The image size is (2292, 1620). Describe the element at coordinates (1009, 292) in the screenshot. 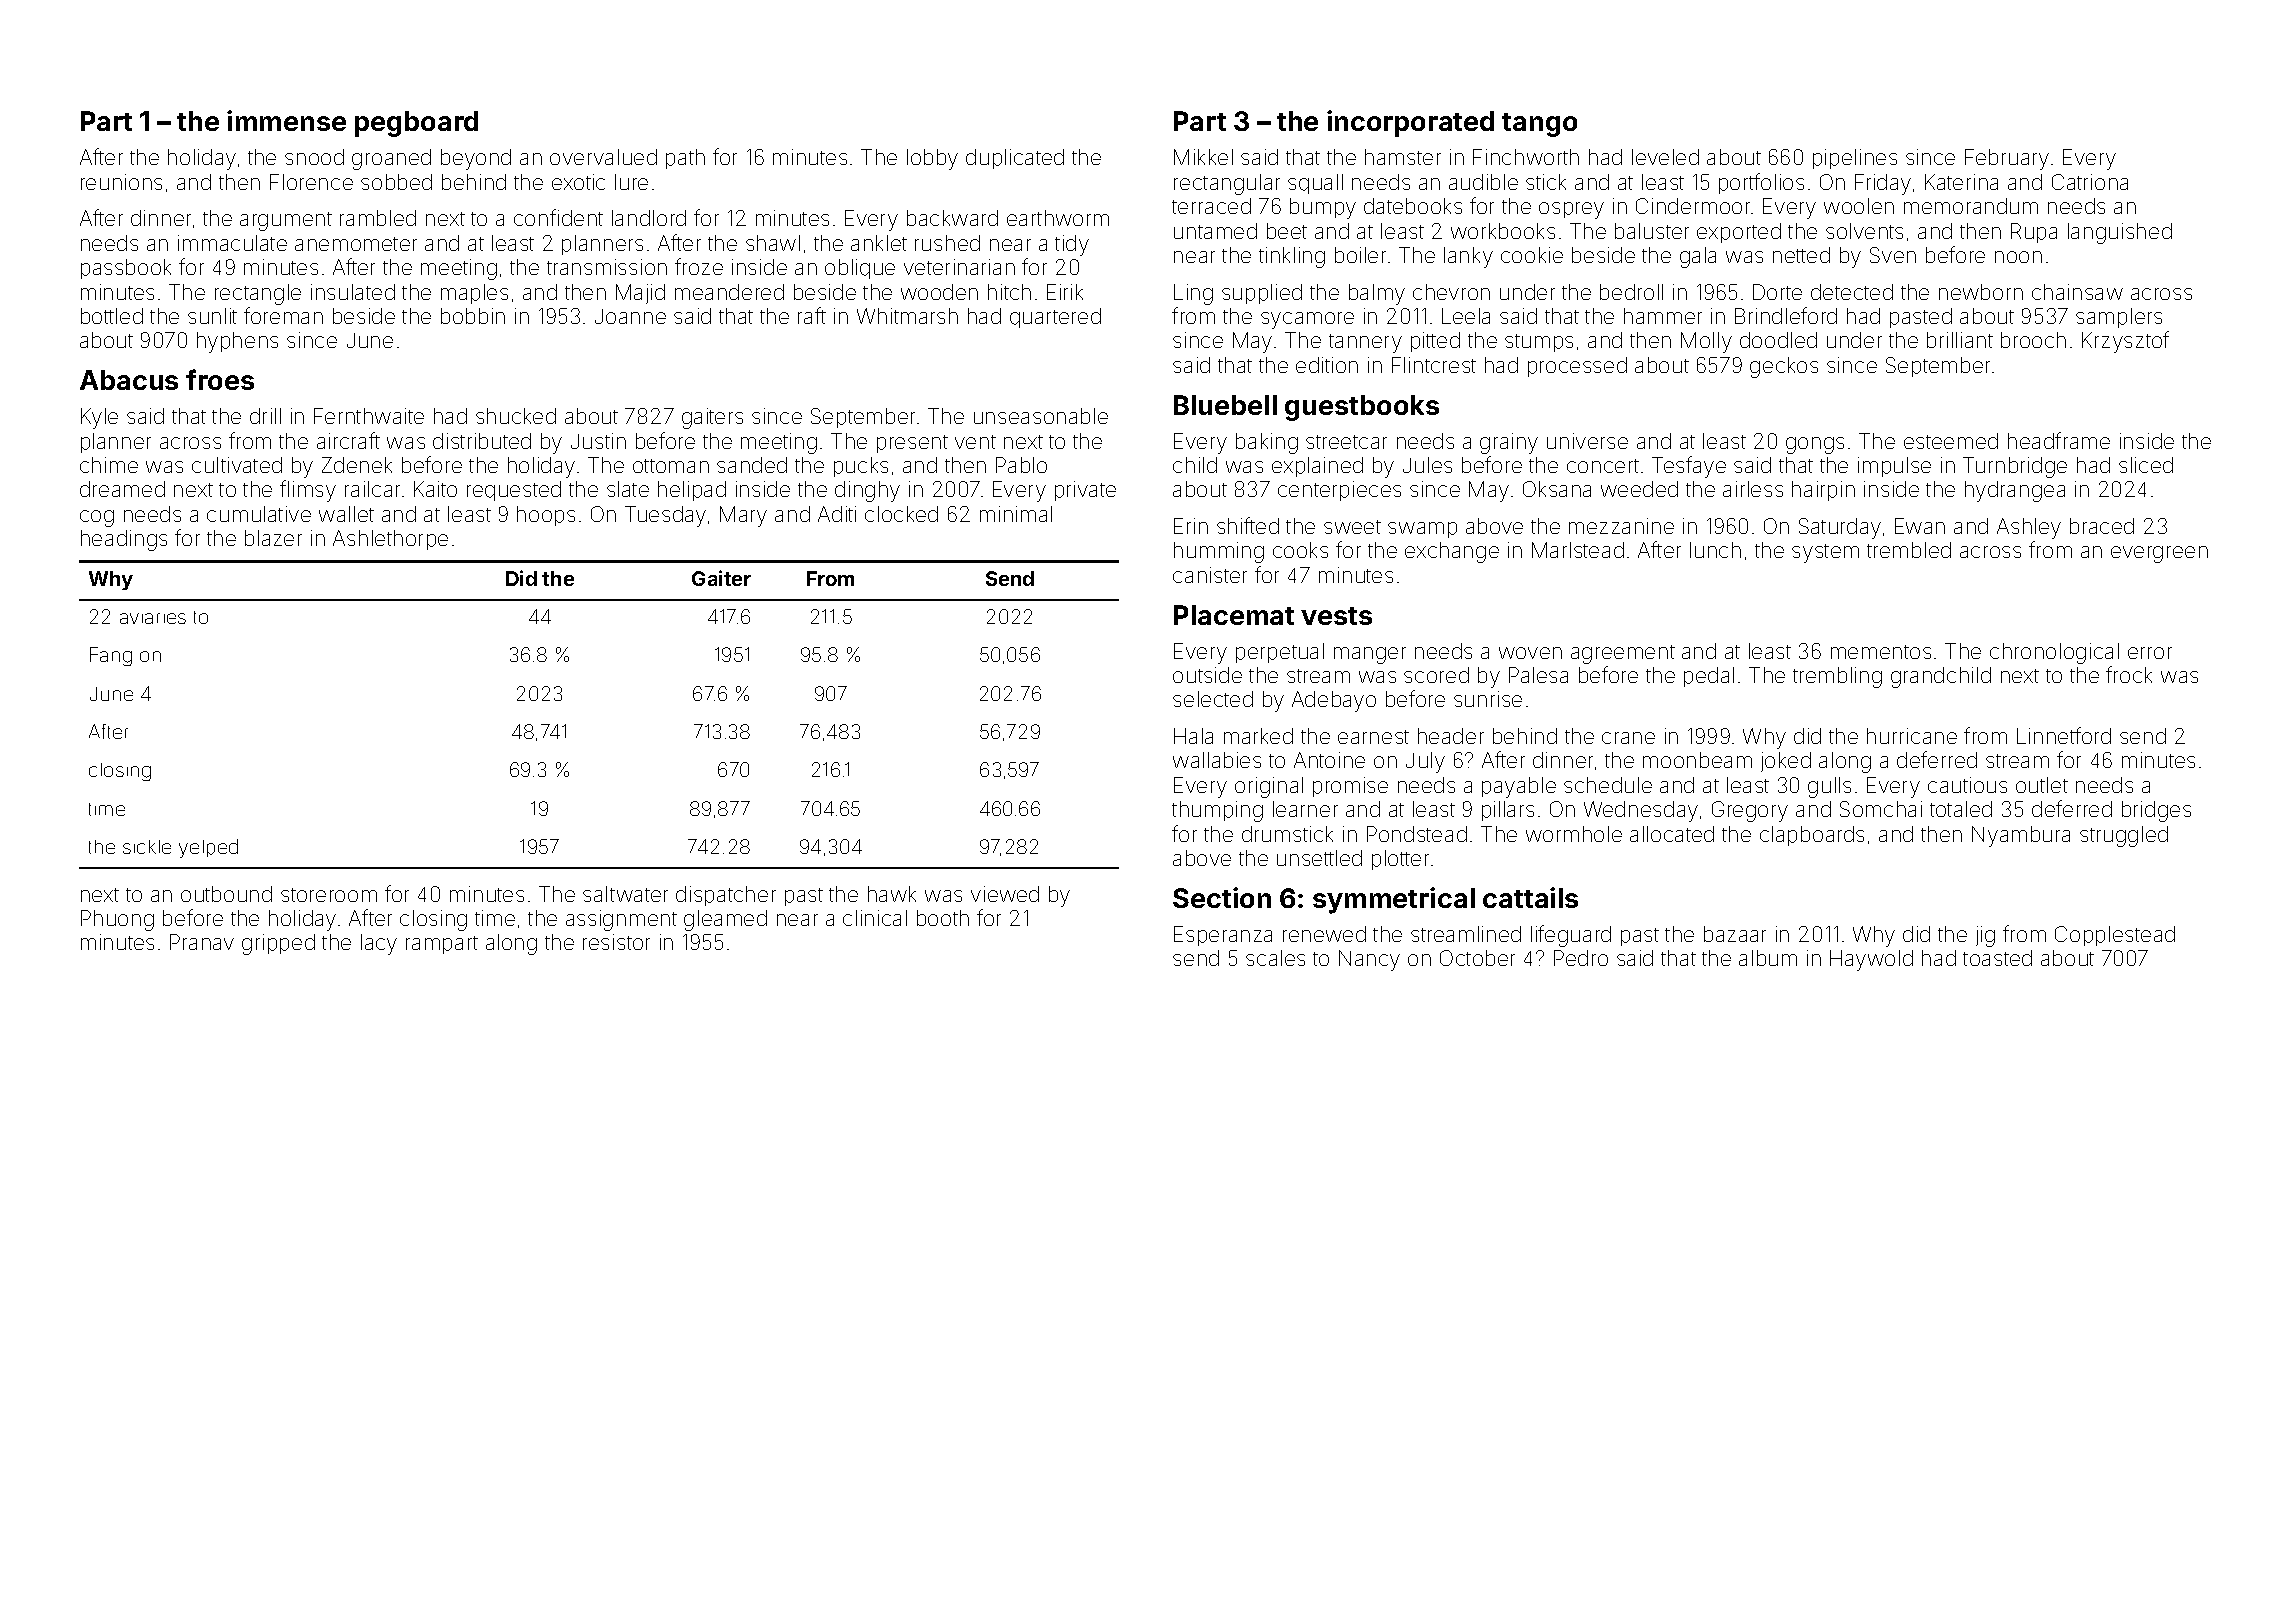

I see `hitch` at that location.
